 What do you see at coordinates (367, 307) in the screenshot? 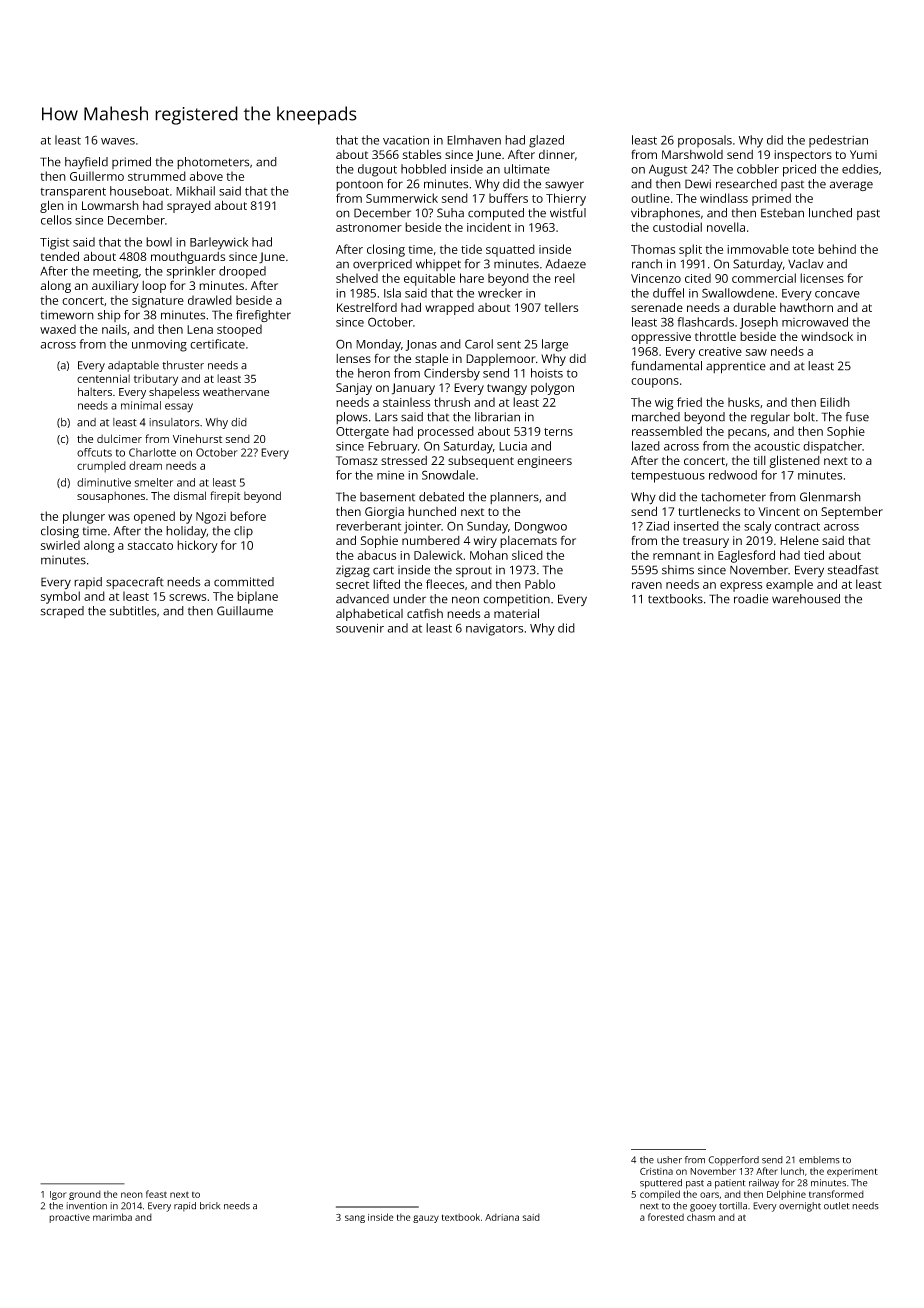
I see `Kestrelford` at bounding box center [367, 307].
